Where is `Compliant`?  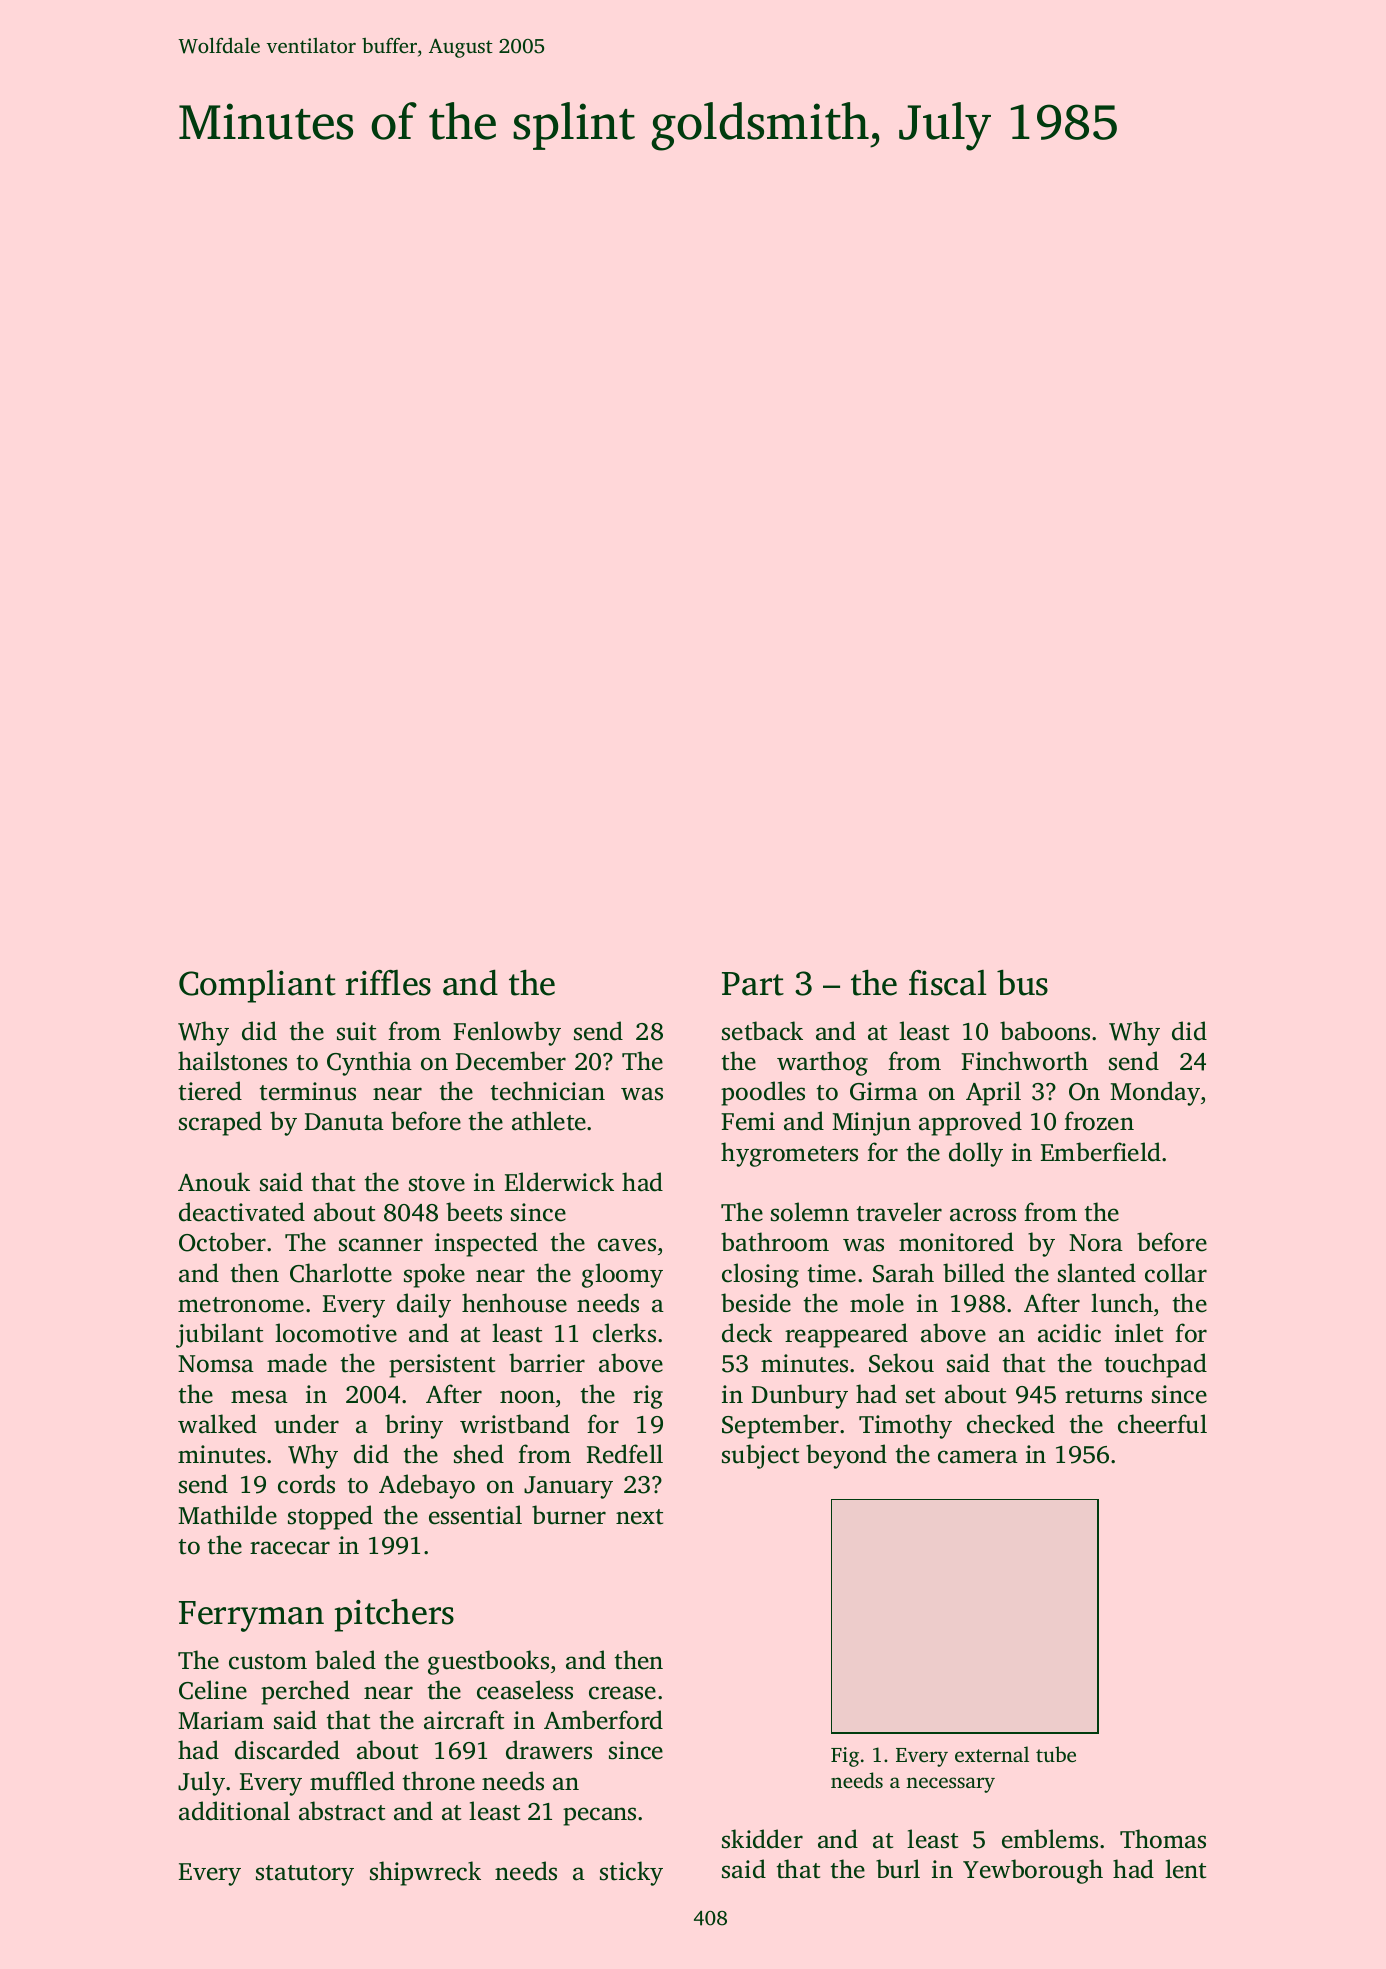 Compliant is located at coordinates (257, 986).
